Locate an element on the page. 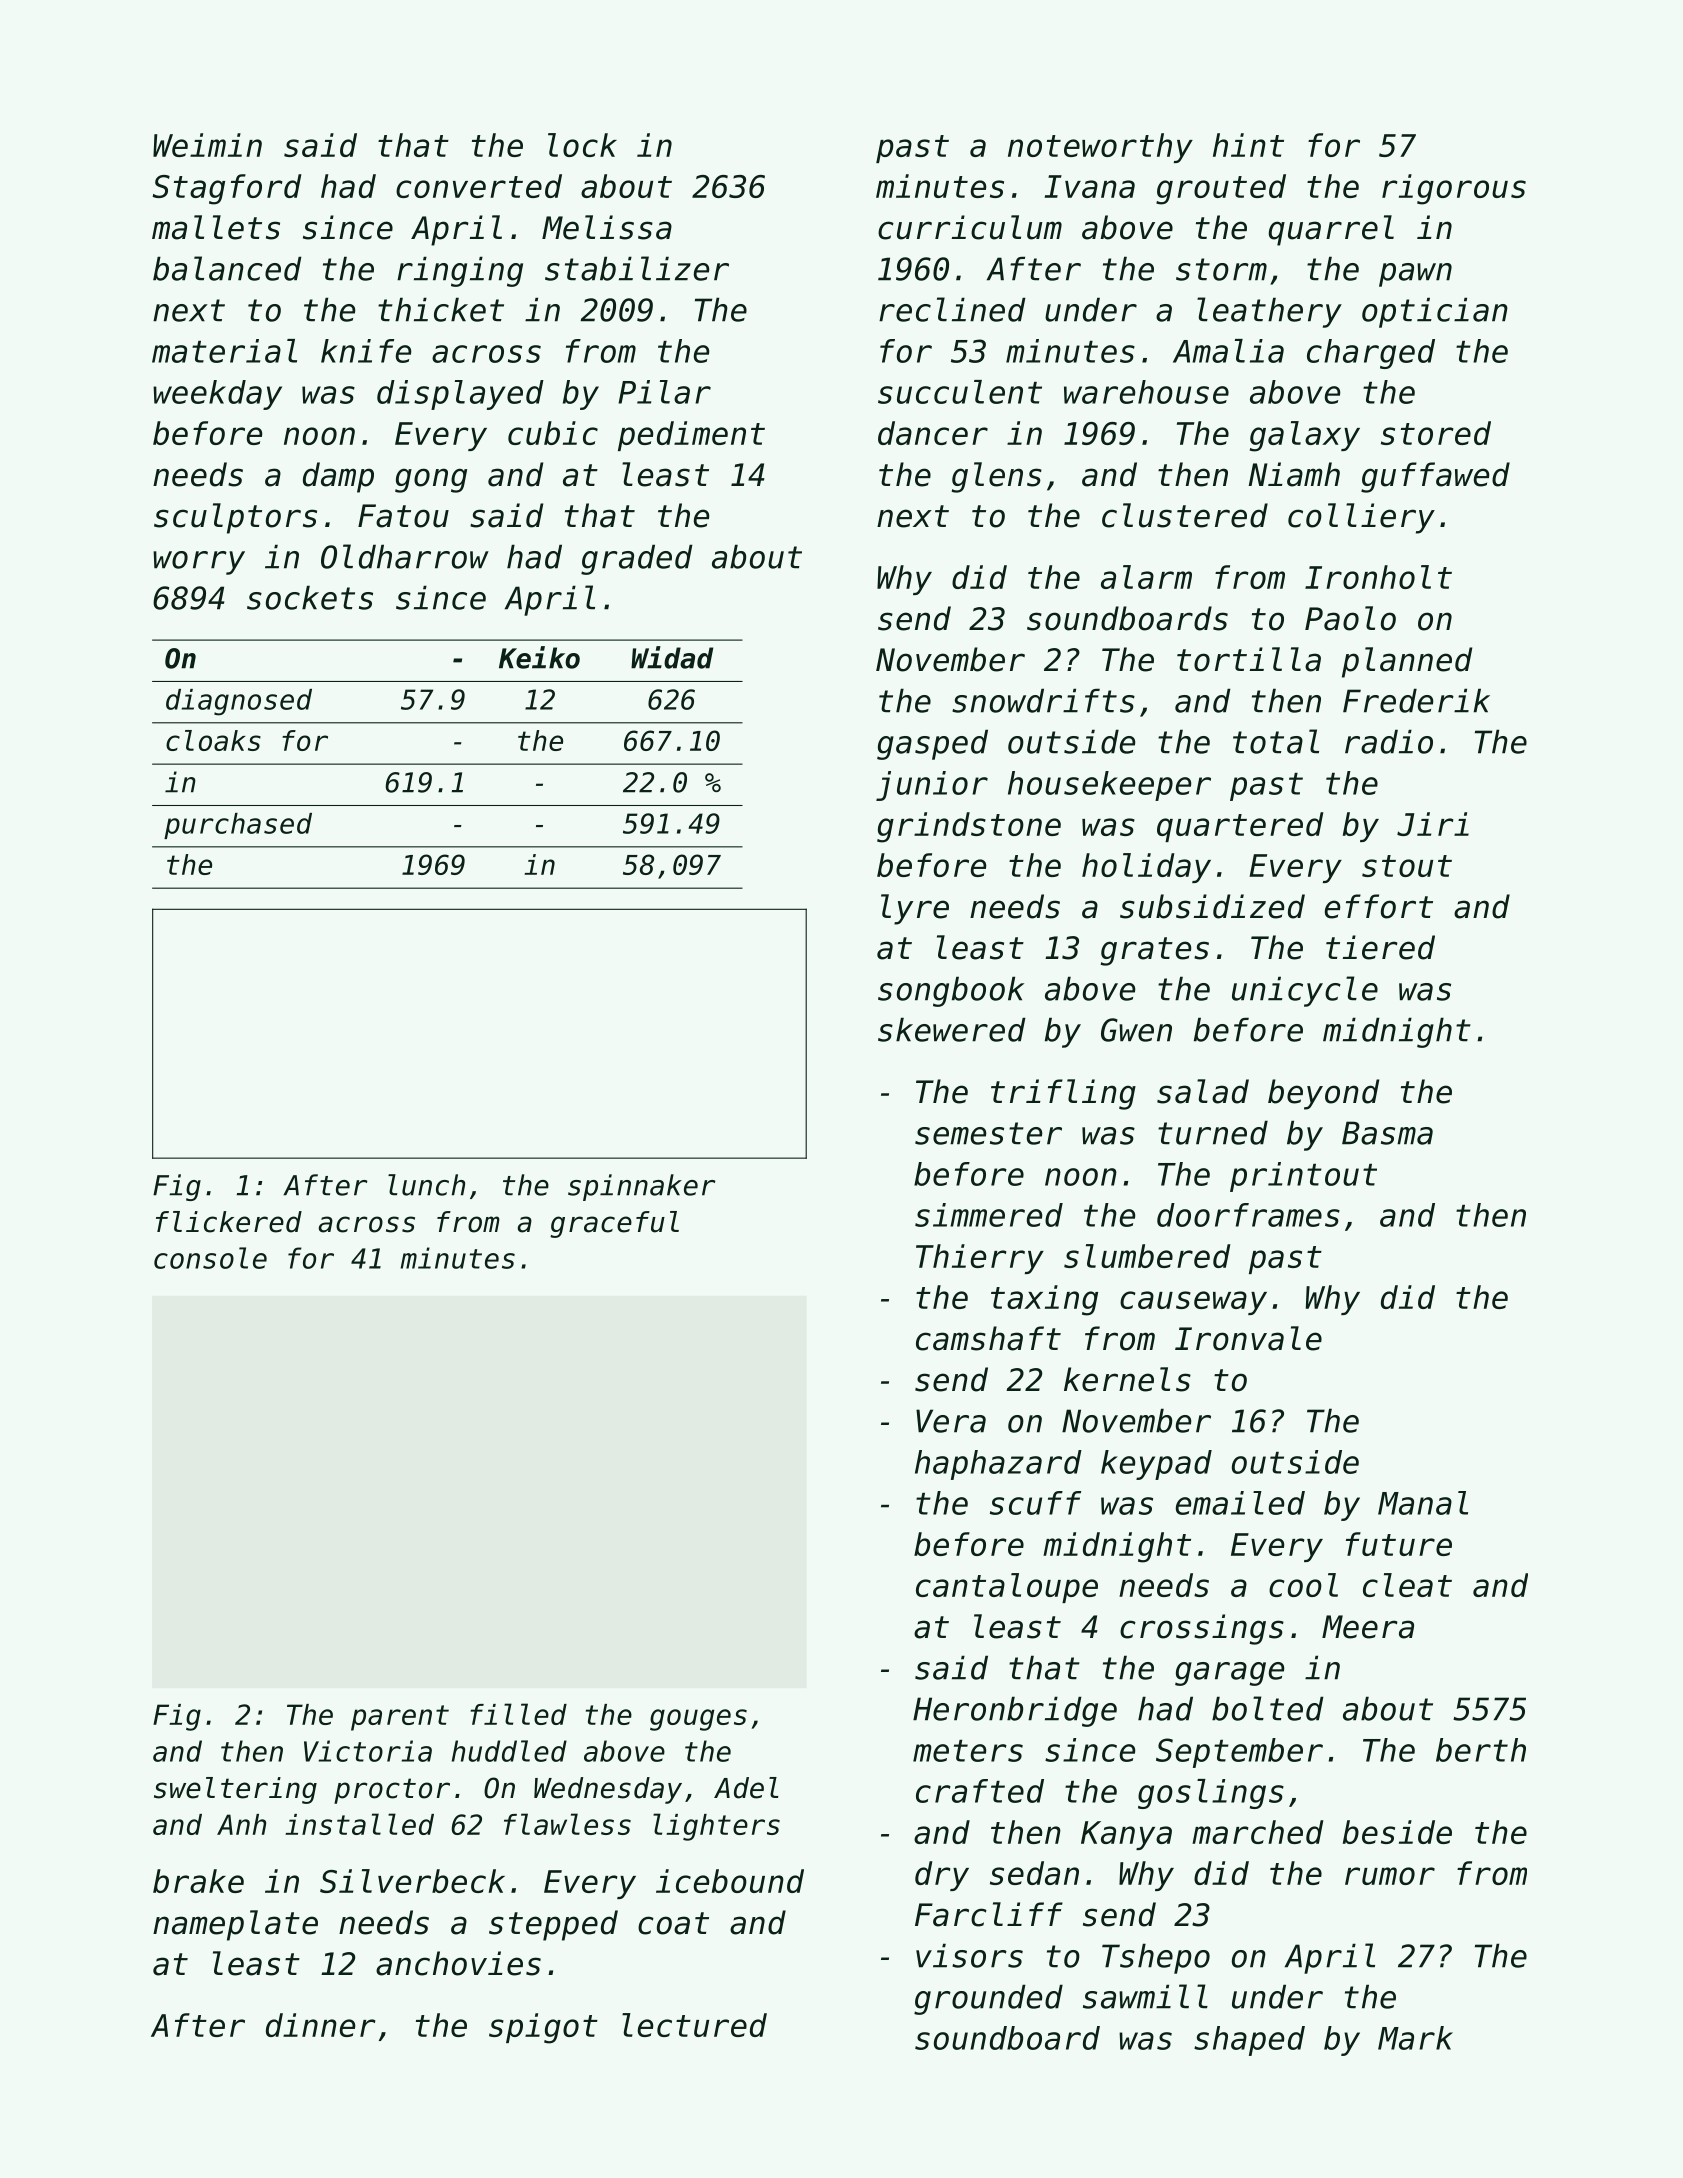 The height and width of the image is (2178, 1683). cleat is located at coordinates (1407, 1585).
